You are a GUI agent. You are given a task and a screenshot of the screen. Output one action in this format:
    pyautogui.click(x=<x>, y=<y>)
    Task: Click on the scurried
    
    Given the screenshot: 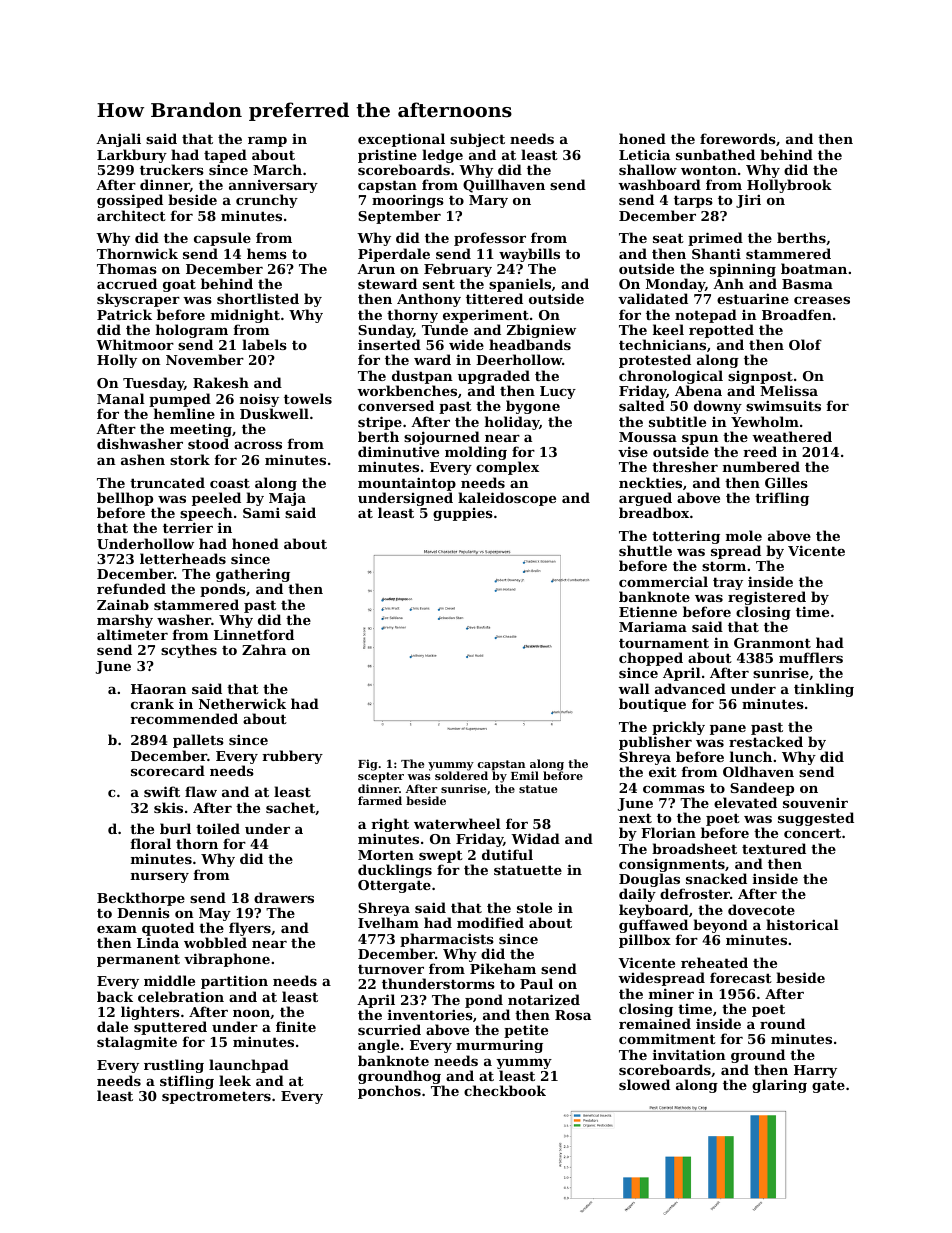 What is the action you would take?
    pyautogui.click(x=389, y=1029)
